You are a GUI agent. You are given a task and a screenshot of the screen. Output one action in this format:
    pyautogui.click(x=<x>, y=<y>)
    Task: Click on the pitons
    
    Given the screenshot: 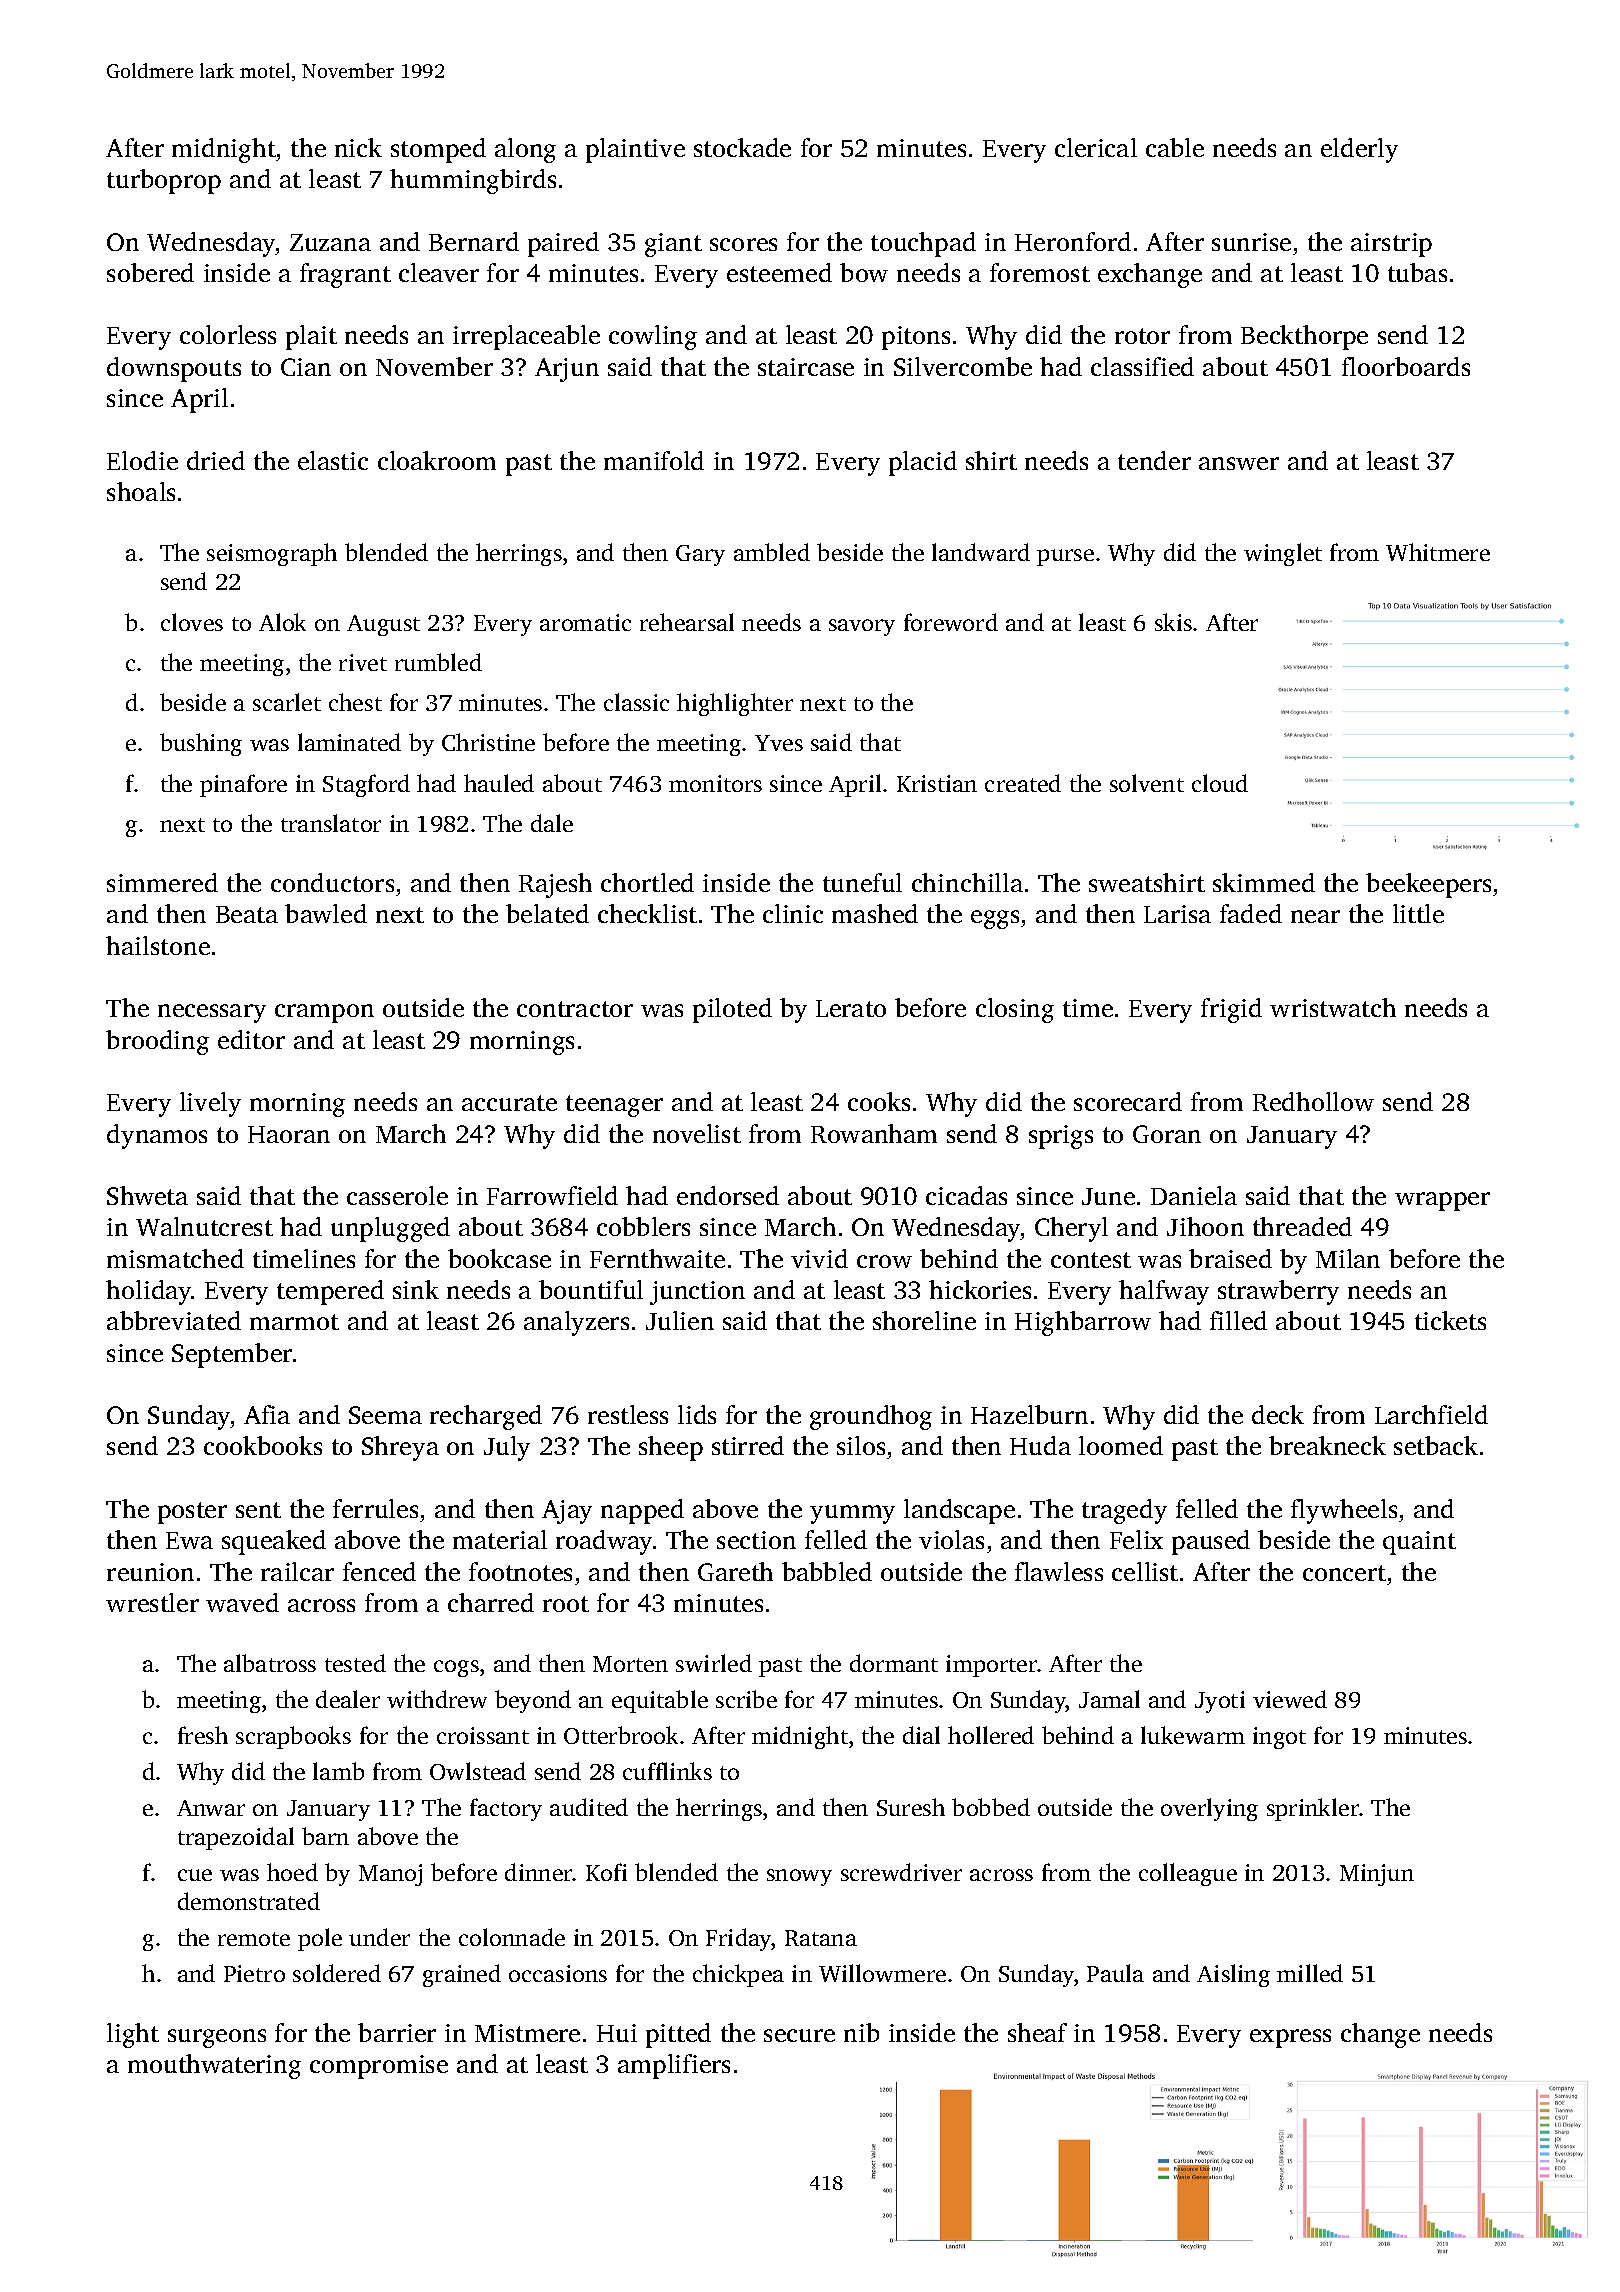 What is the action you would take?
    pyautogui.click(x=916, y=338)
